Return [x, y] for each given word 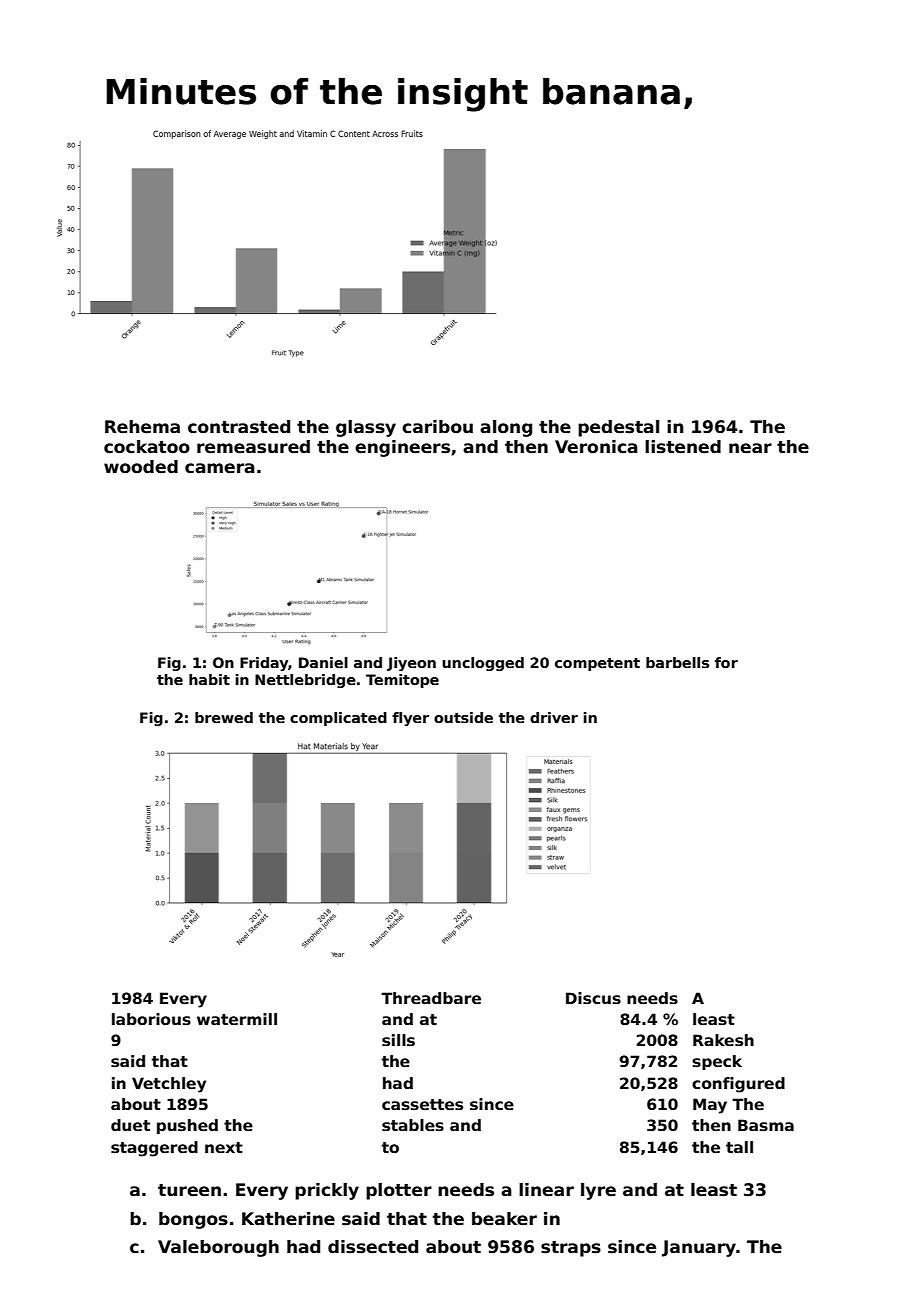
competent [597, 664]
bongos [193, 1220]
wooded [141, 467]
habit [209, 679]
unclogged [483, 664]
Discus [593, 998]
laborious [151, 1019]
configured [738, 1085]
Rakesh [723, 1040]
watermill [237, 1019]
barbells [677, 662]
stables [413, 1125]
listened [683, 447]
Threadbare [431, 998]
